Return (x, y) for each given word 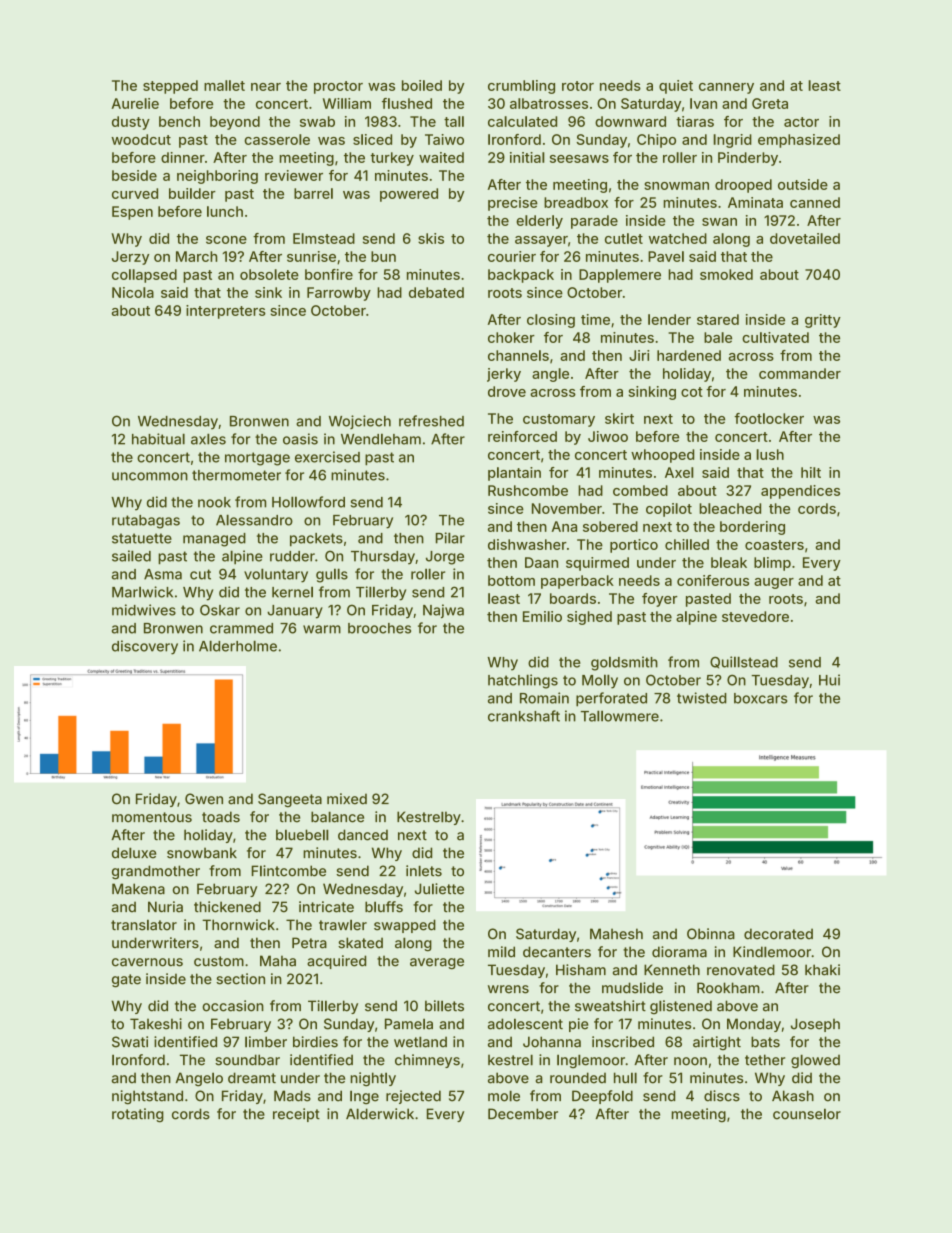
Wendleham (381, 439)
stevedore (755, 616)
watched (678, 238)
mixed (347, 799)
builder (192, 193)
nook (214, 502)
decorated (778, 934)
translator (144, 925)
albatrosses (549, 103)
